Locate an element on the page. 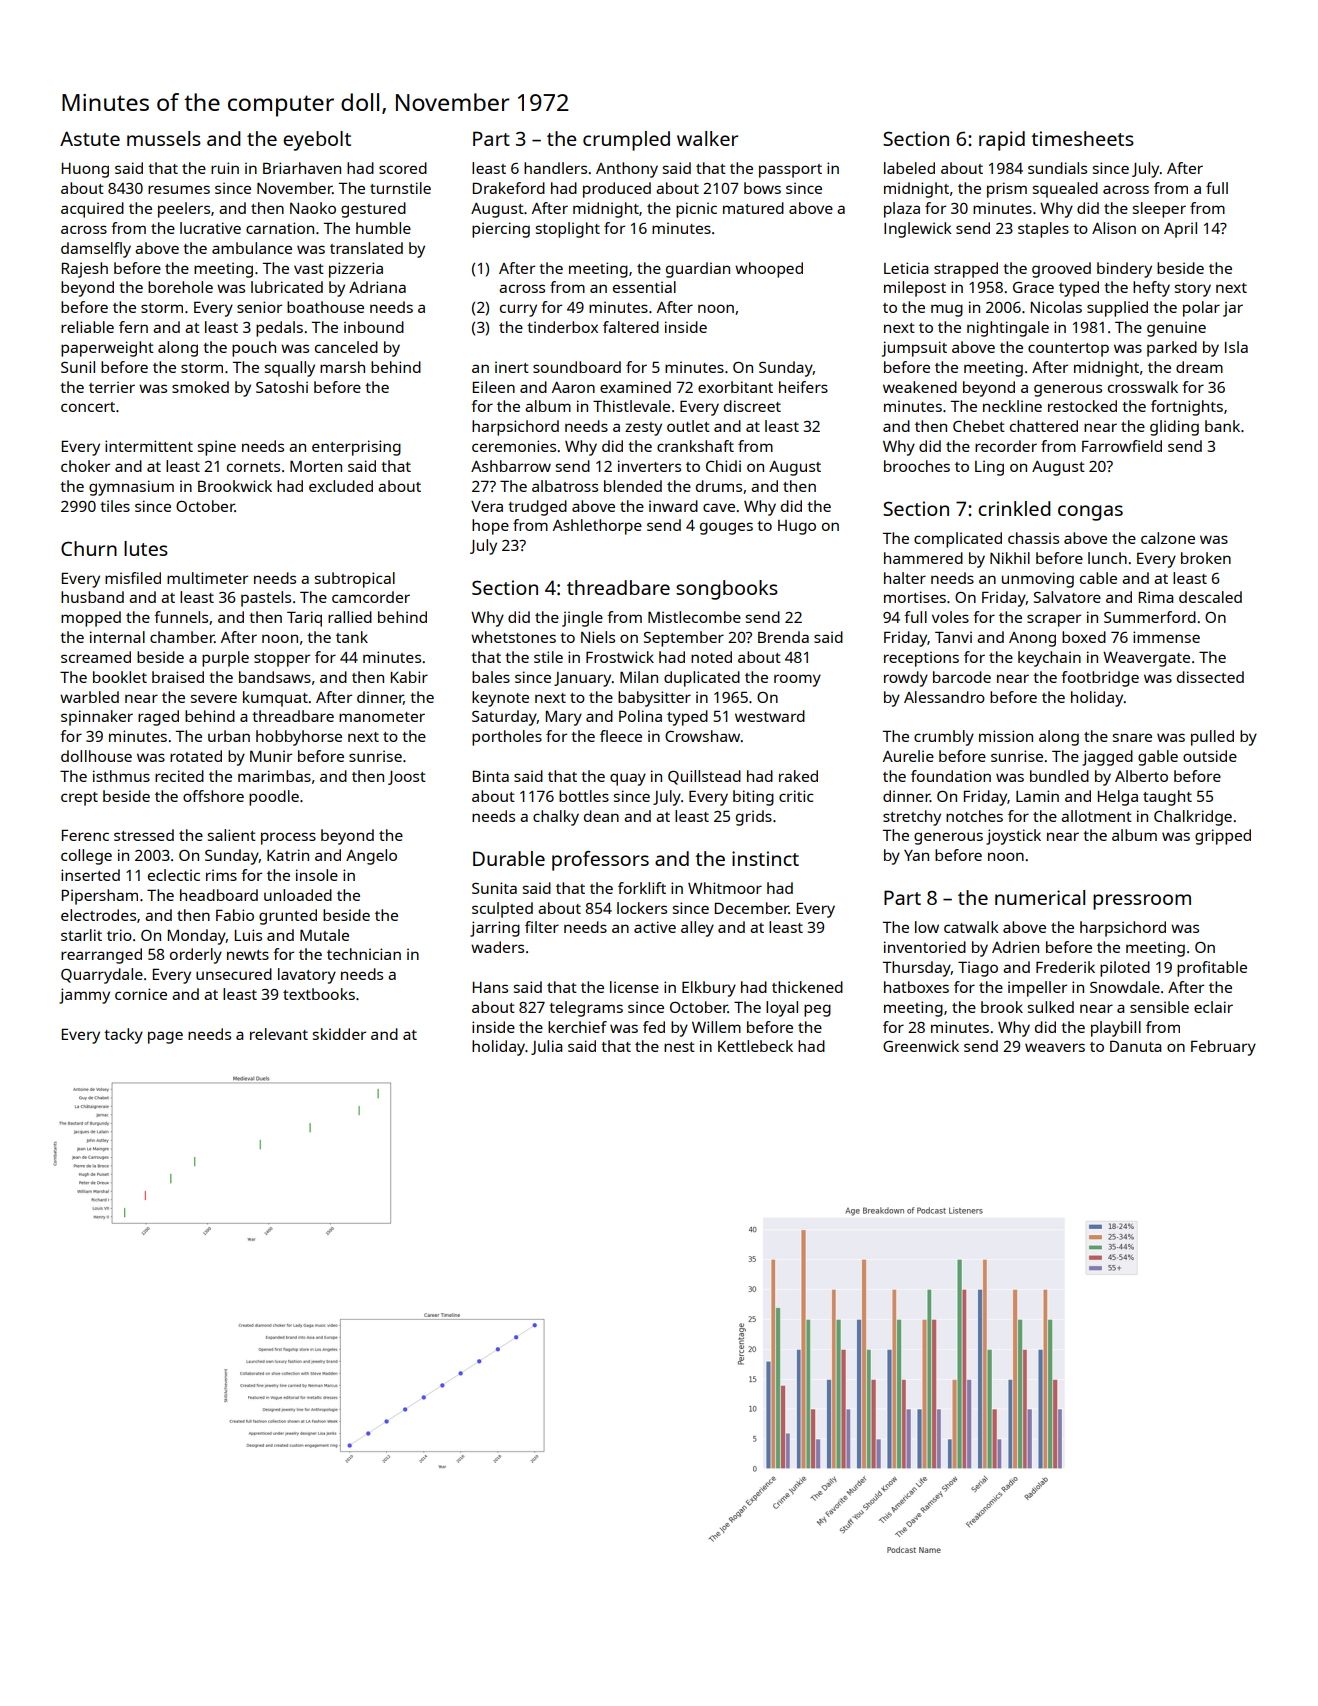 Image resolution: width=1318 pixels, height=1706 pixels. walker is located at coordinates (707, 138).
